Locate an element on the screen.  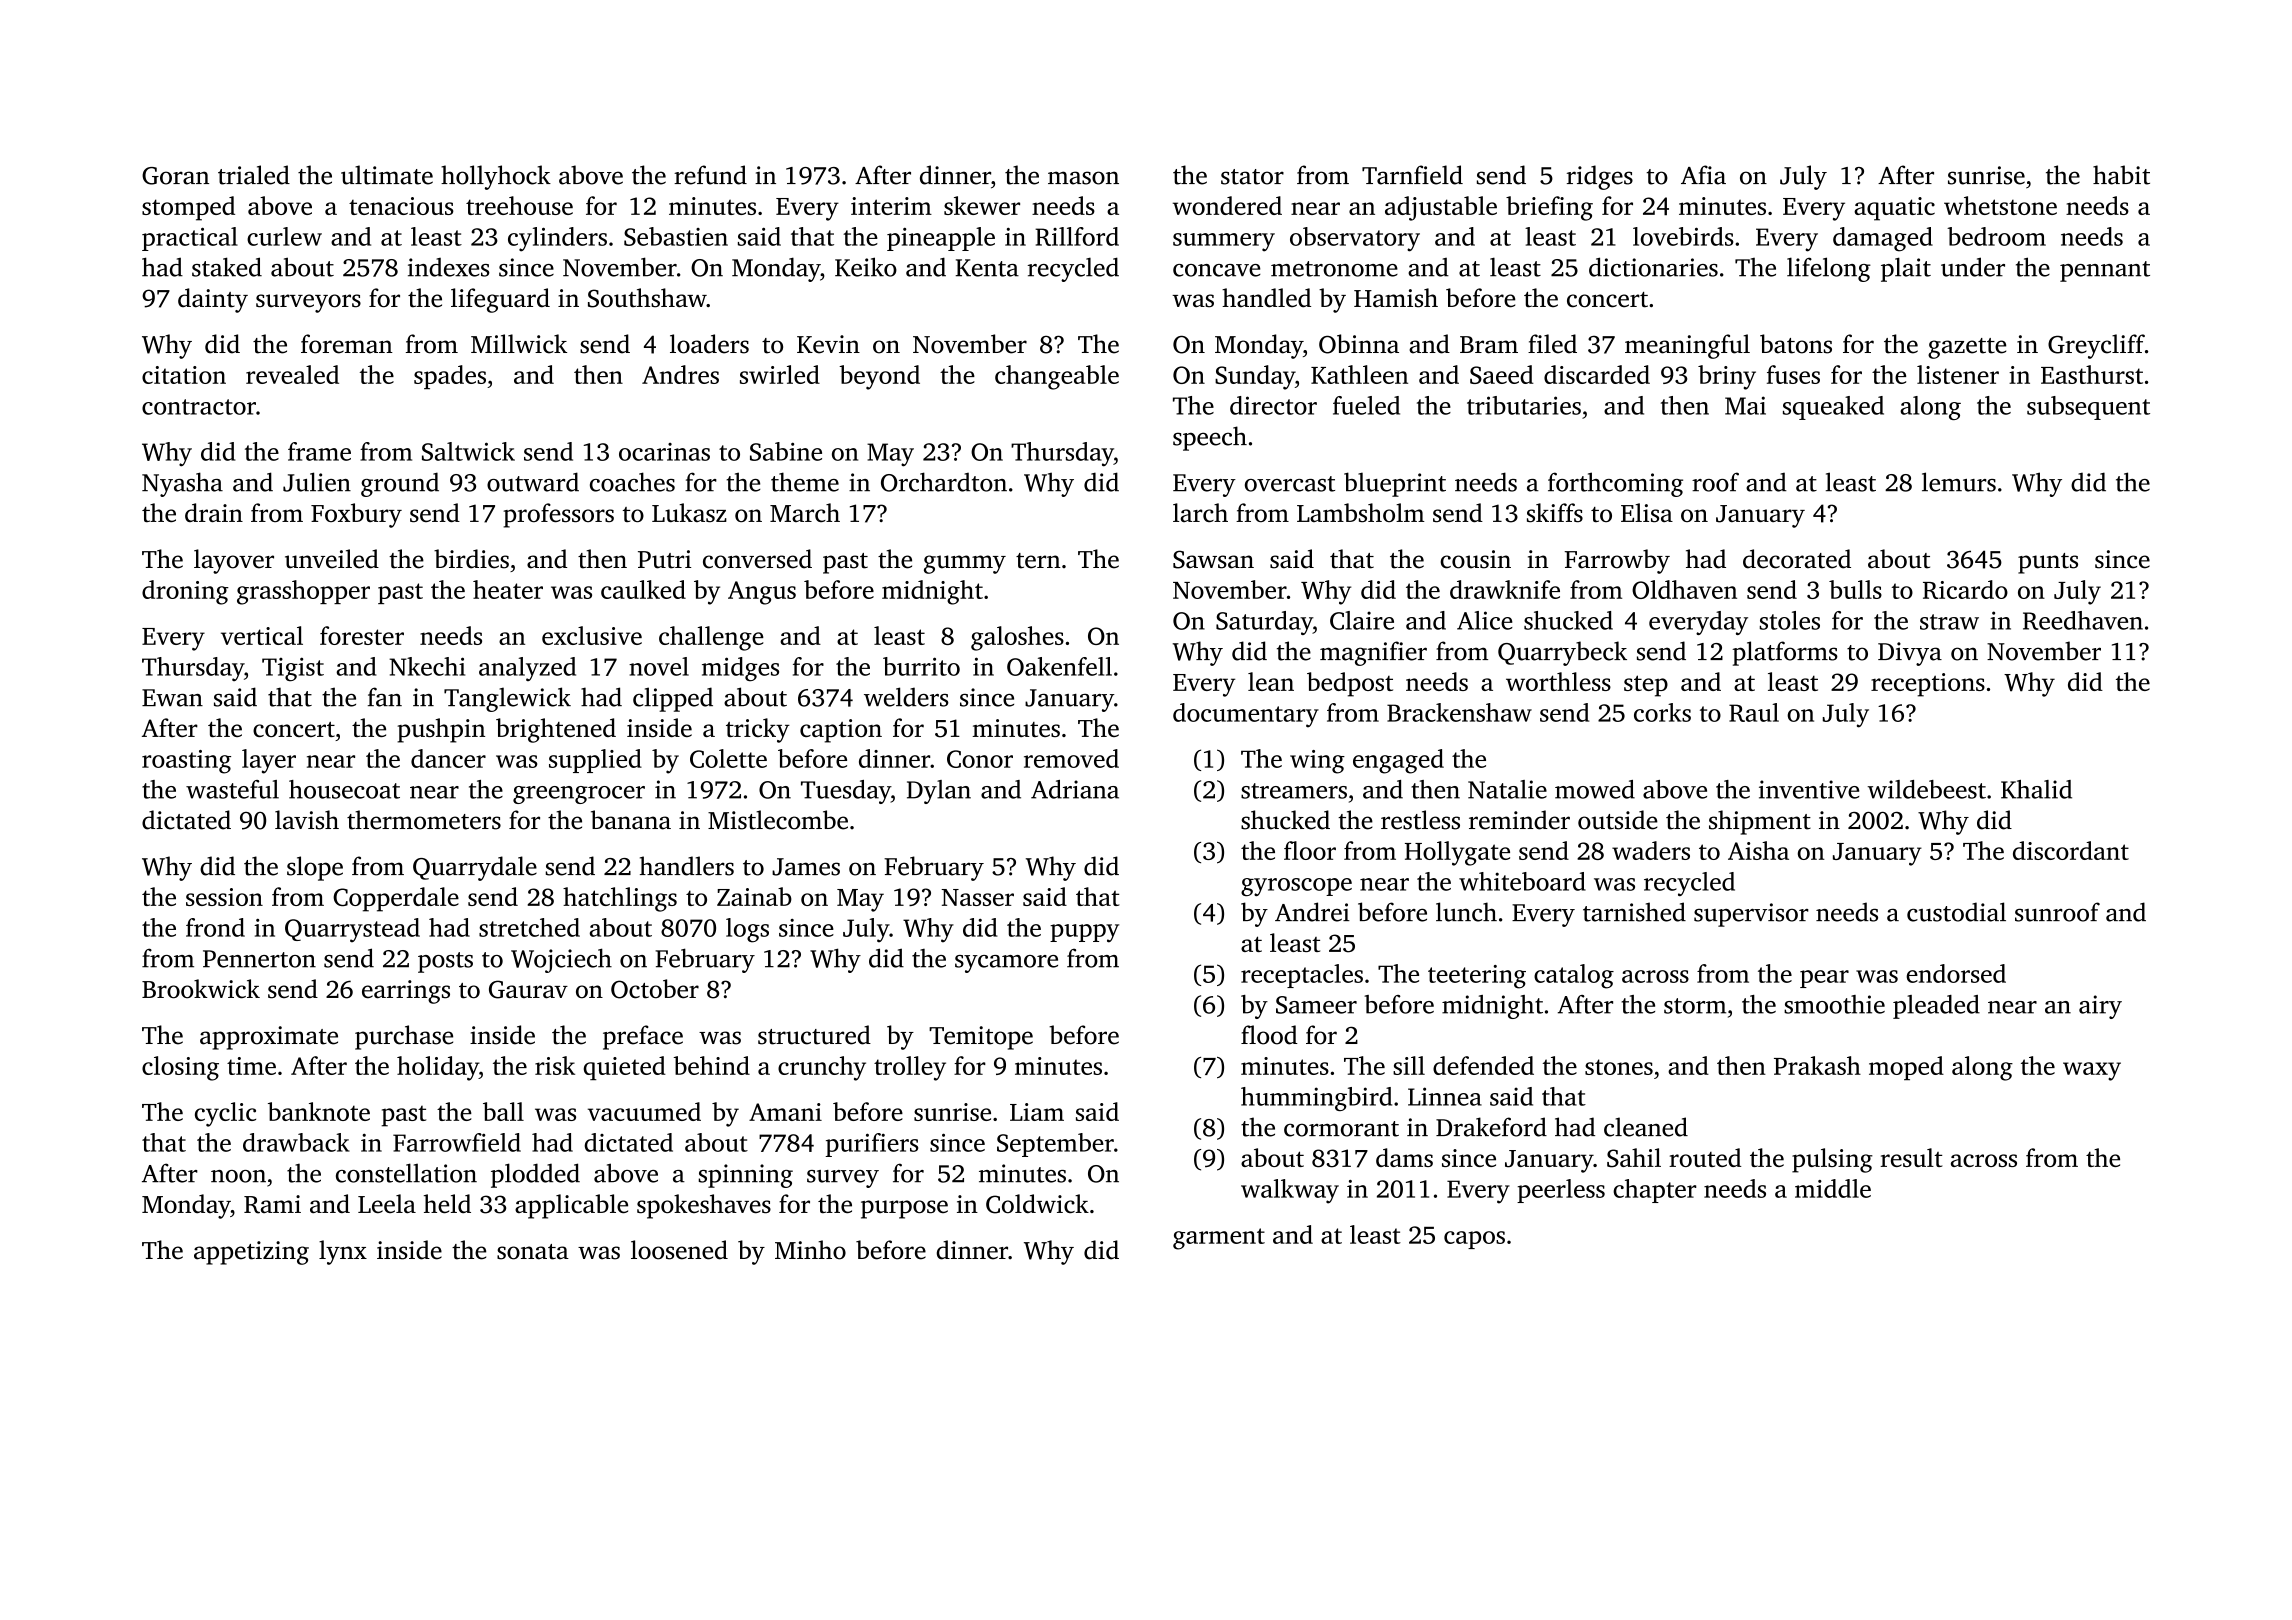
discordant is located at coordinates (2071, 850).
